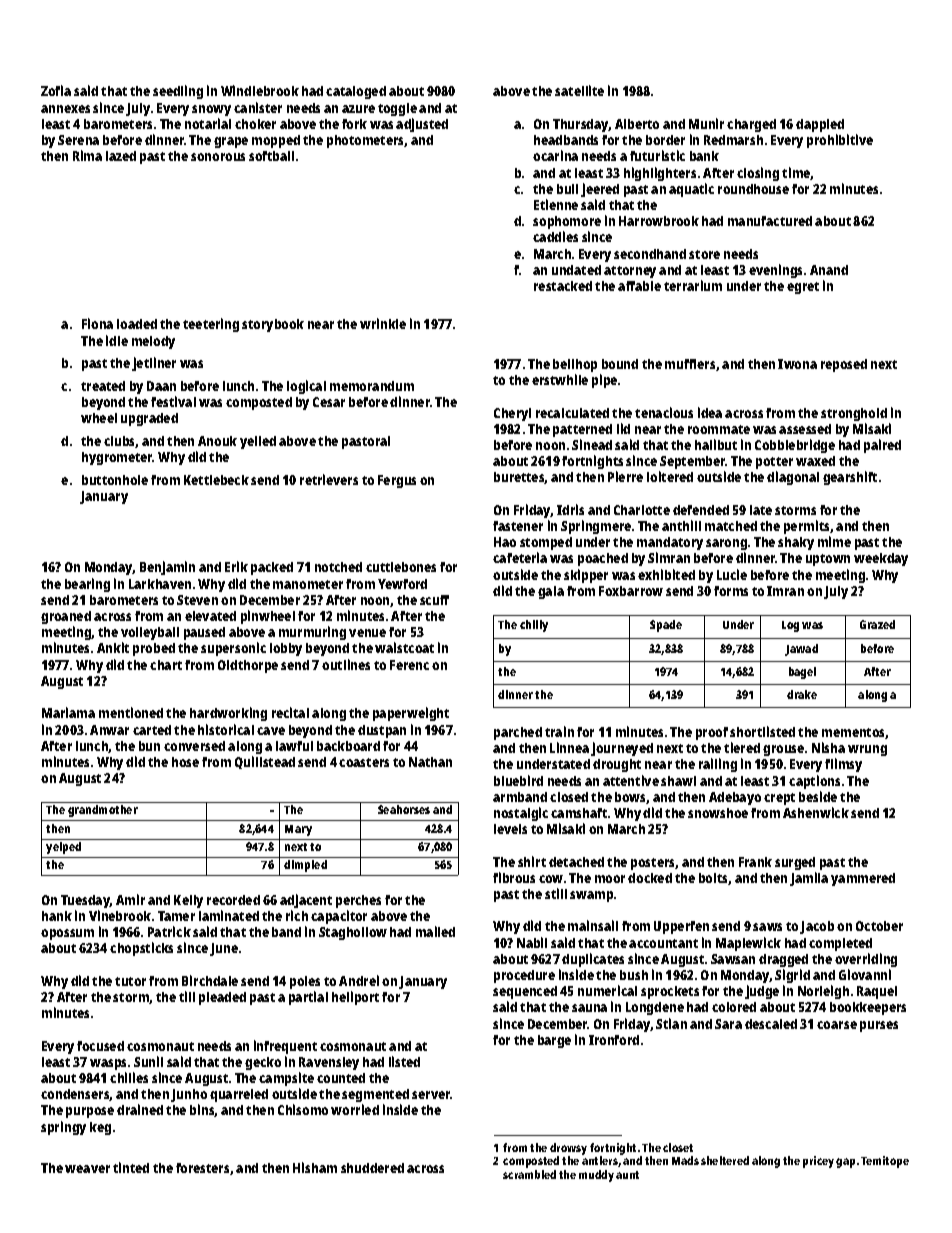  What do you see at coordinates (718, 813) in the document?
I see `snowshoe` at bounding box center [718, 813].
